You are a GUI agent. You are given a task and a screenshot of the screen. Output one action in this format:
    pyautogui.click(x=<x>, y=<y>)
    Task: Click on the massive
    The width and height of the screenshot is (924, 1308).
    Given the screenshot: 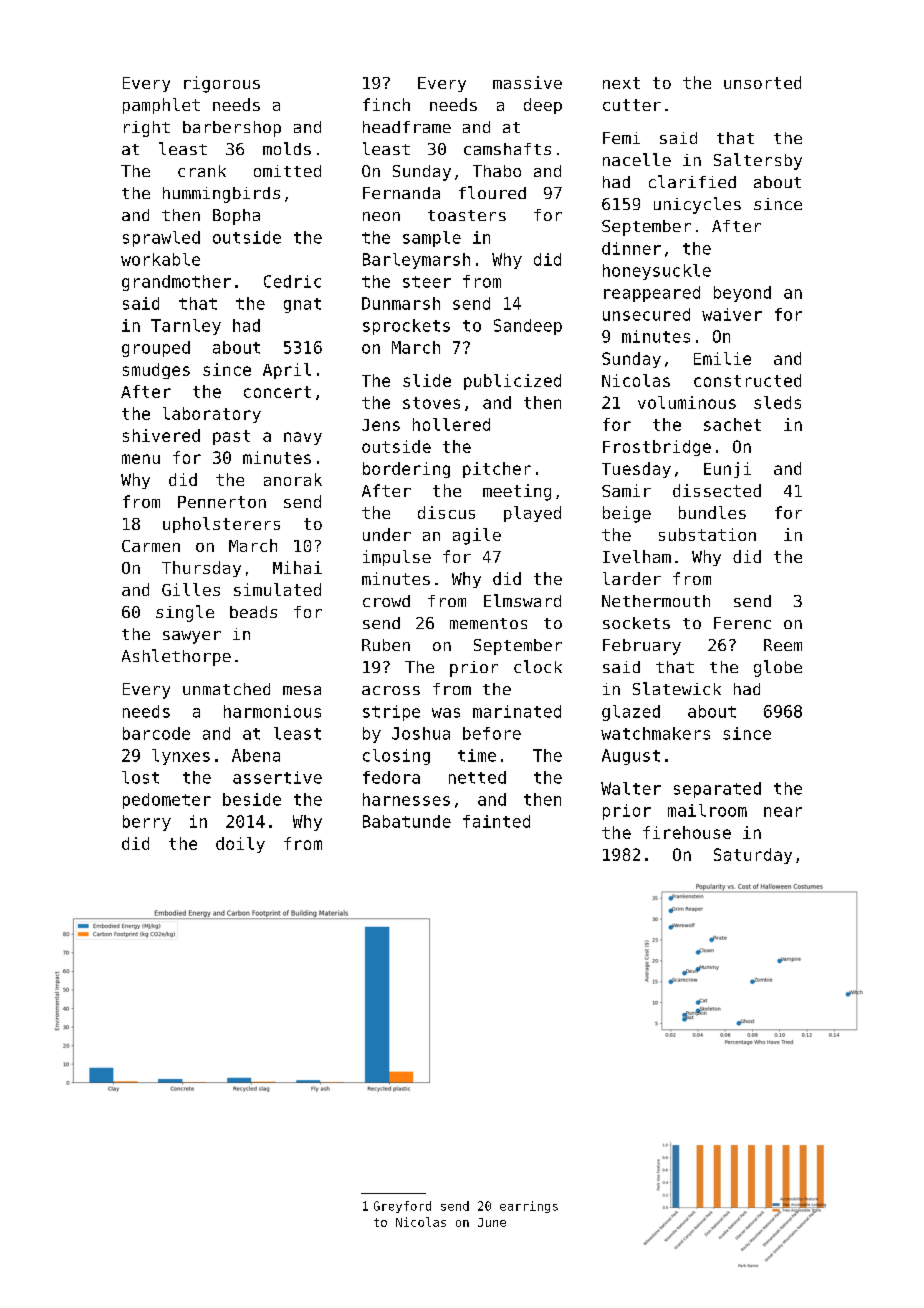 What is the action you would take?
    pyautogui.click(x=527, y=82)
